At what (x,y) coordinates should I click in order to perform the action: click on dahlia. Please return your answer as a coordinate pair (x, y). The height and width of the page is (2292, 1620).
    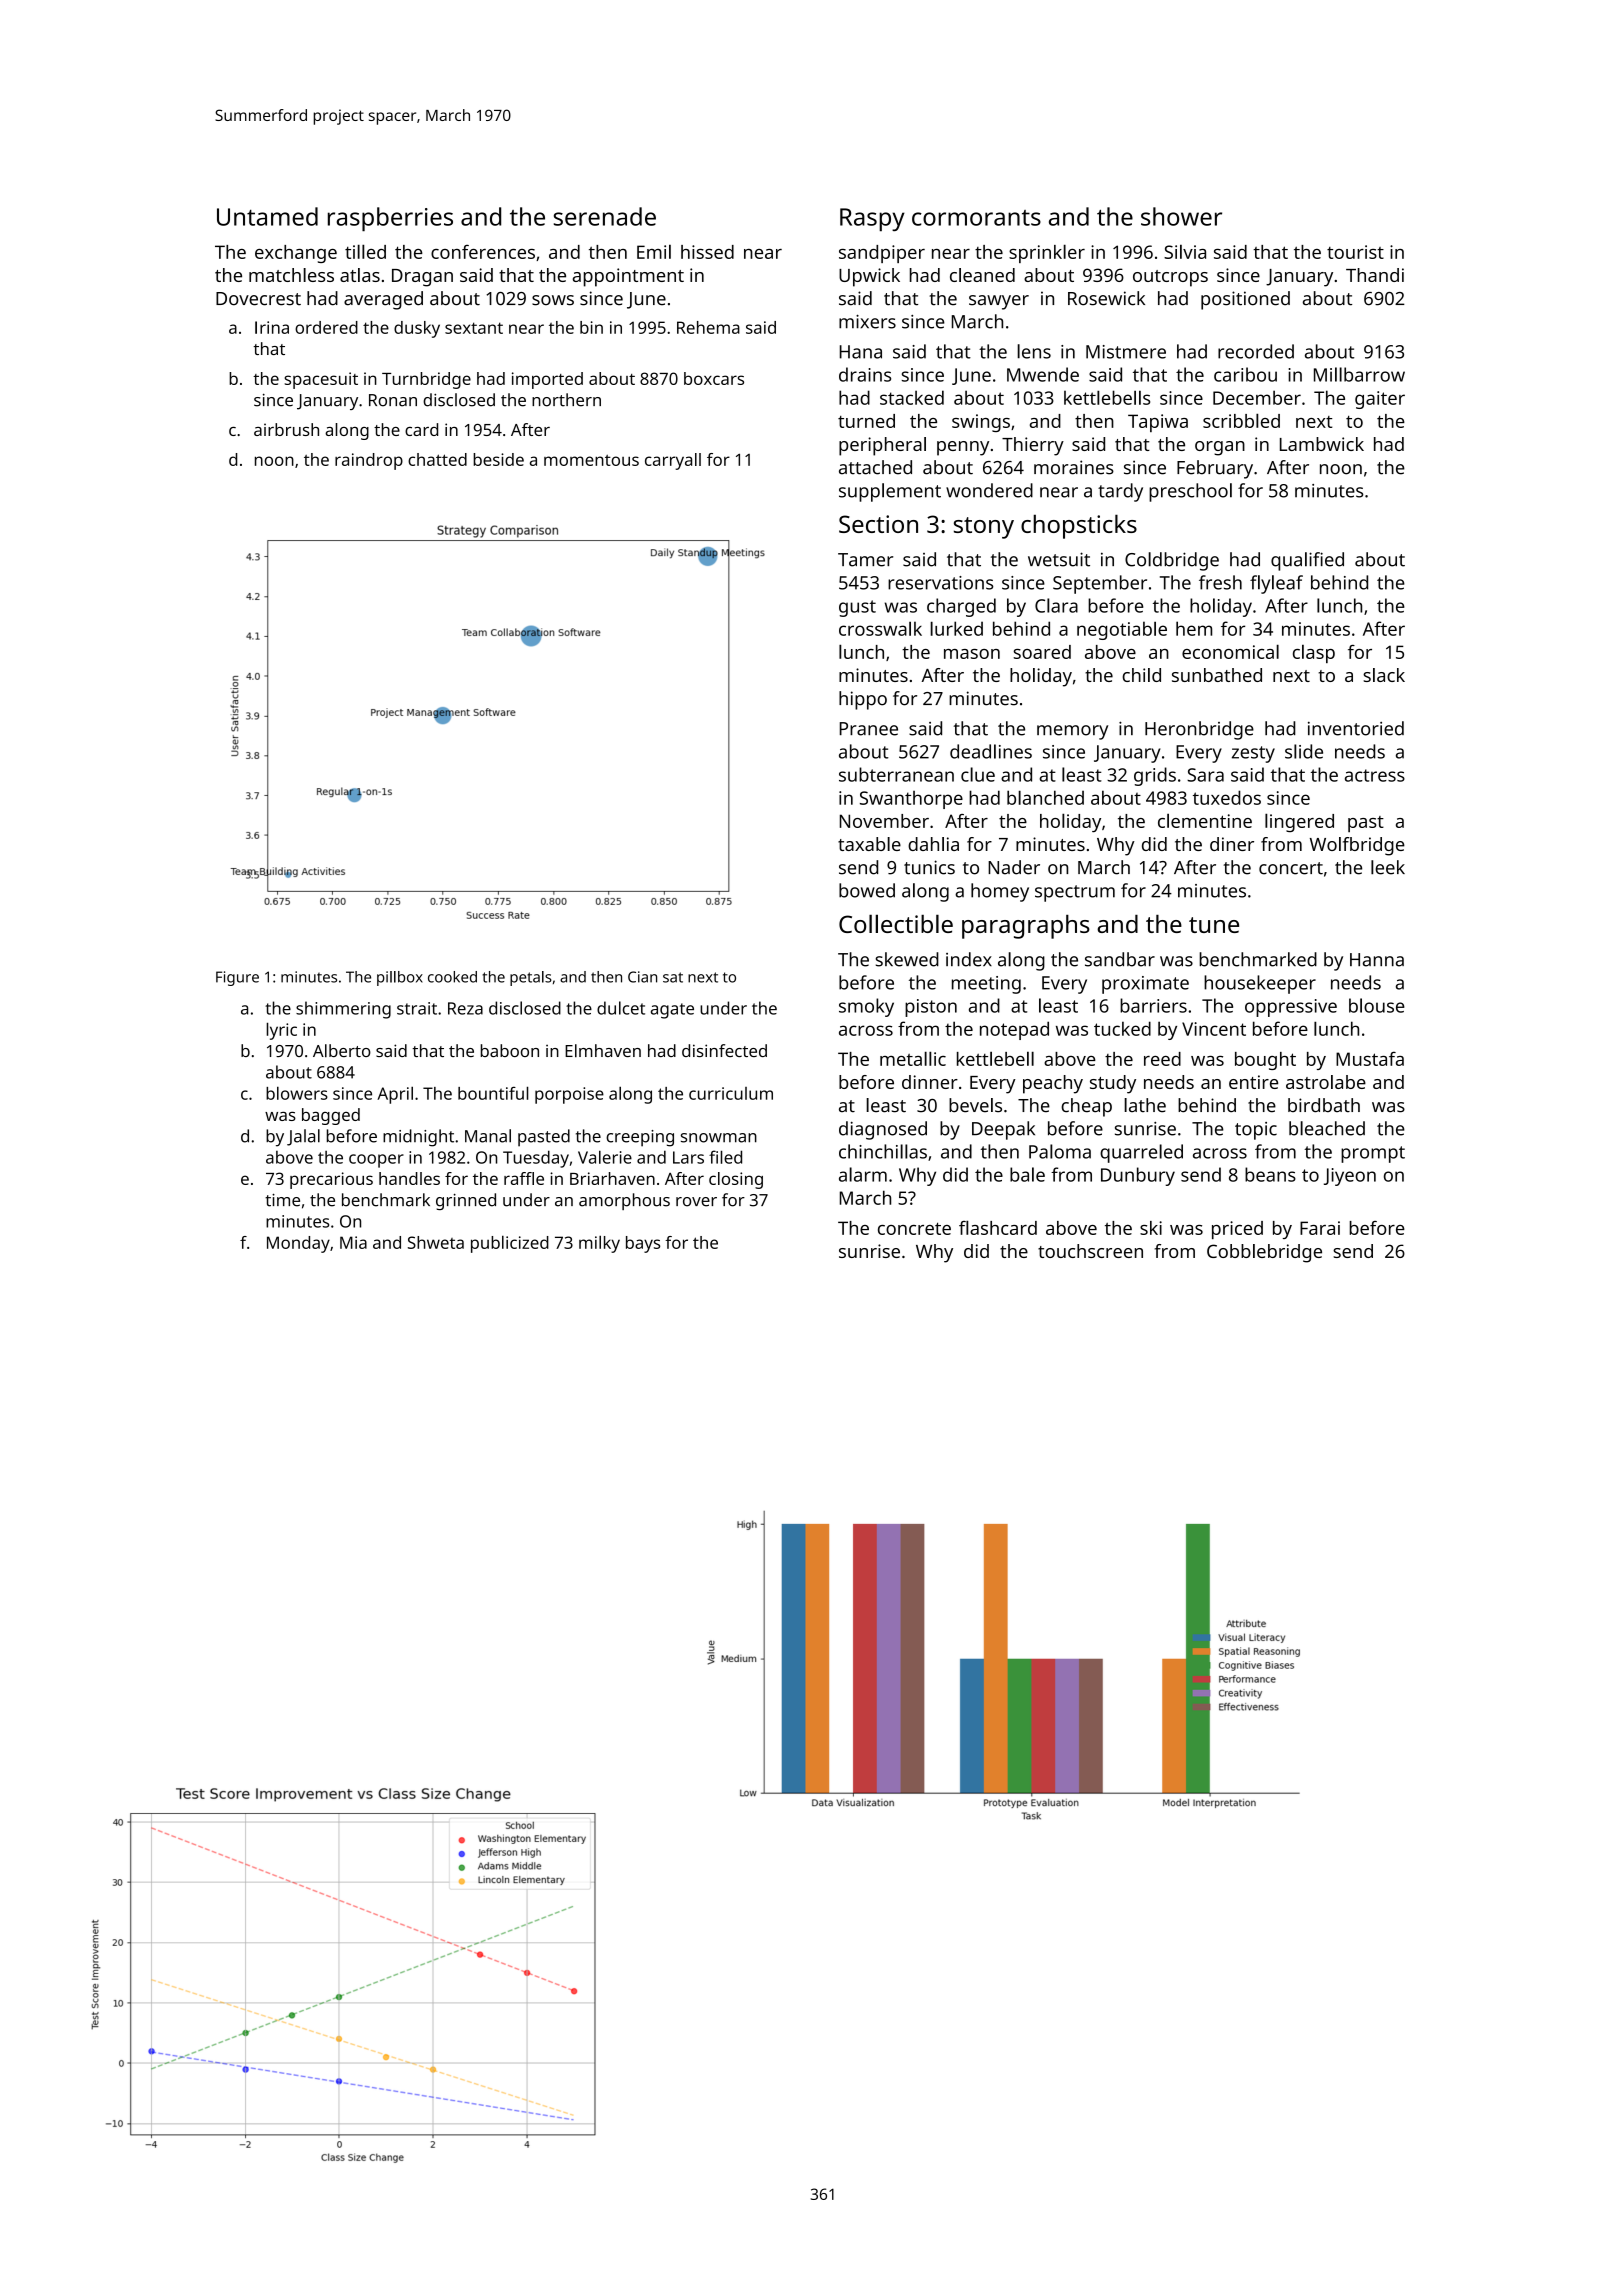
    Looking at the image, I should click on (933, 844).
